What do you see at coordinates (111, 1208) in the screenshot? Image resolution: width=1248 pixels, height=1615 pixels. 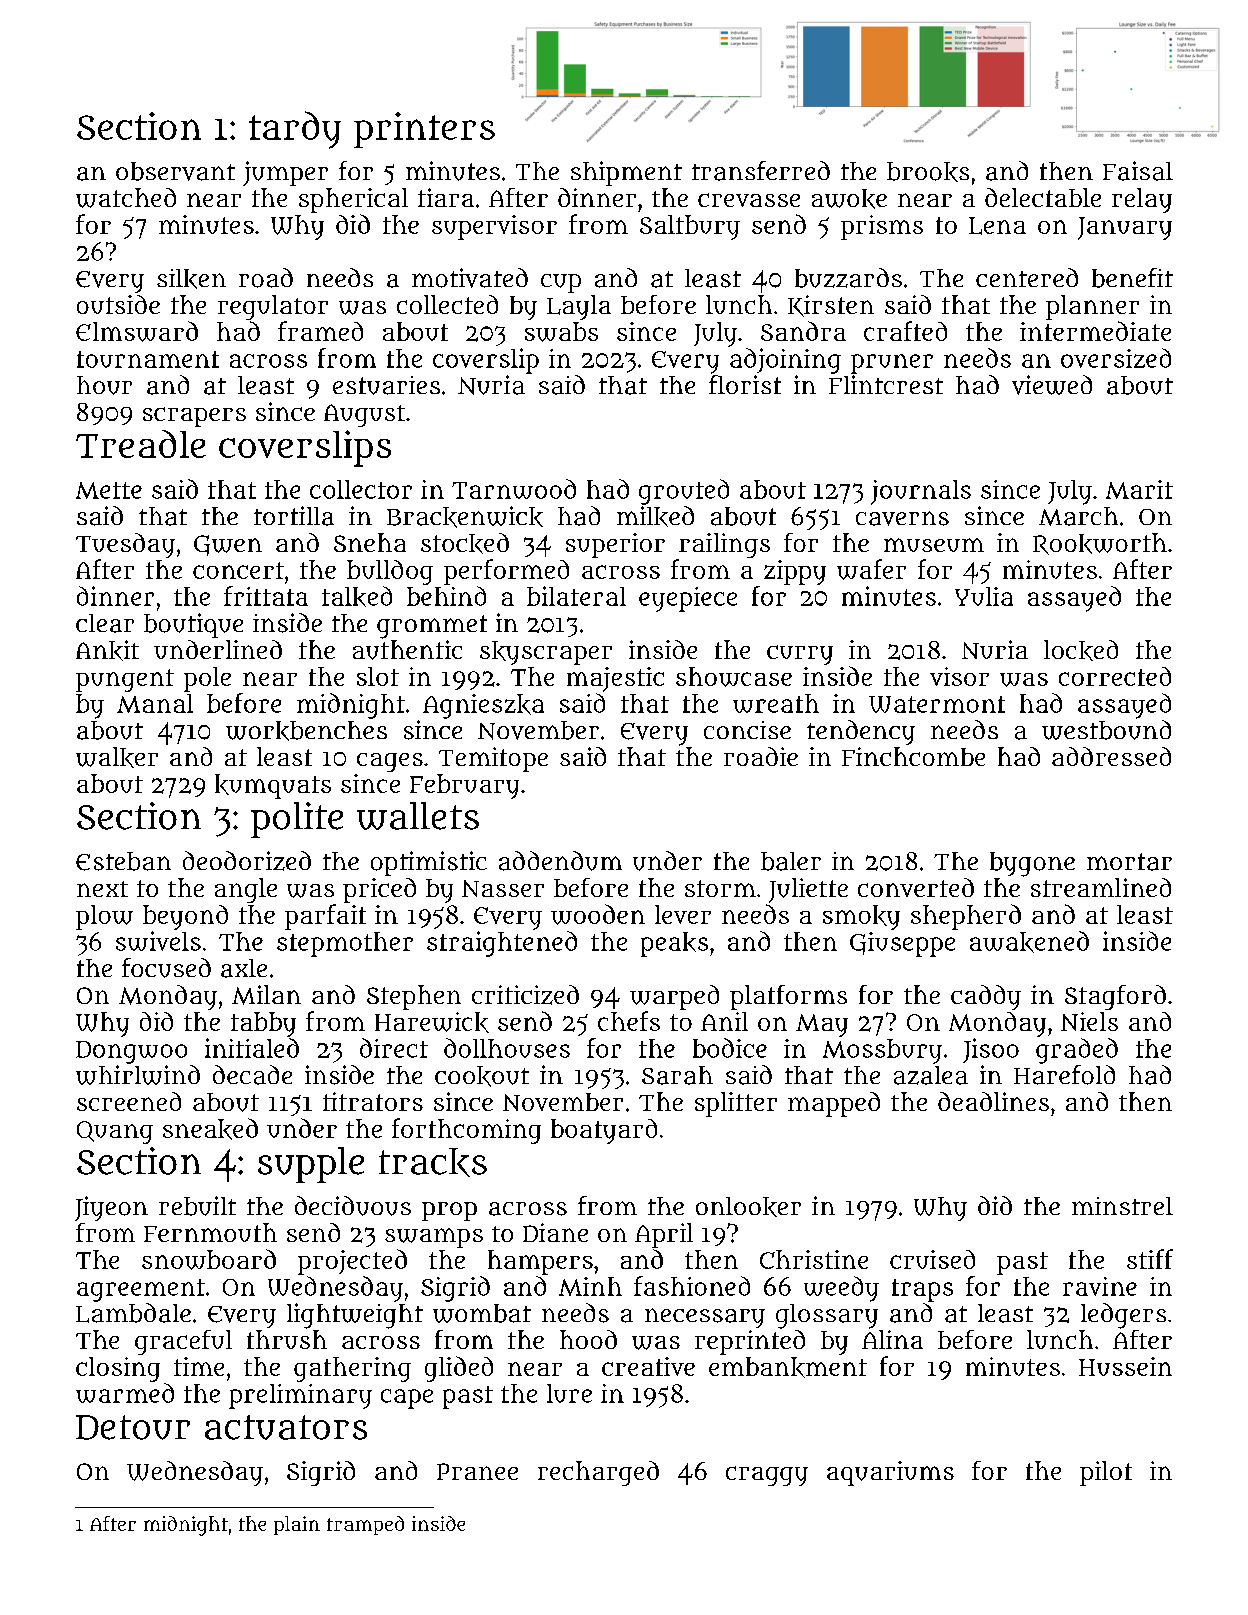 I see `Jiyeon` at bounding box center [111, 1208].
